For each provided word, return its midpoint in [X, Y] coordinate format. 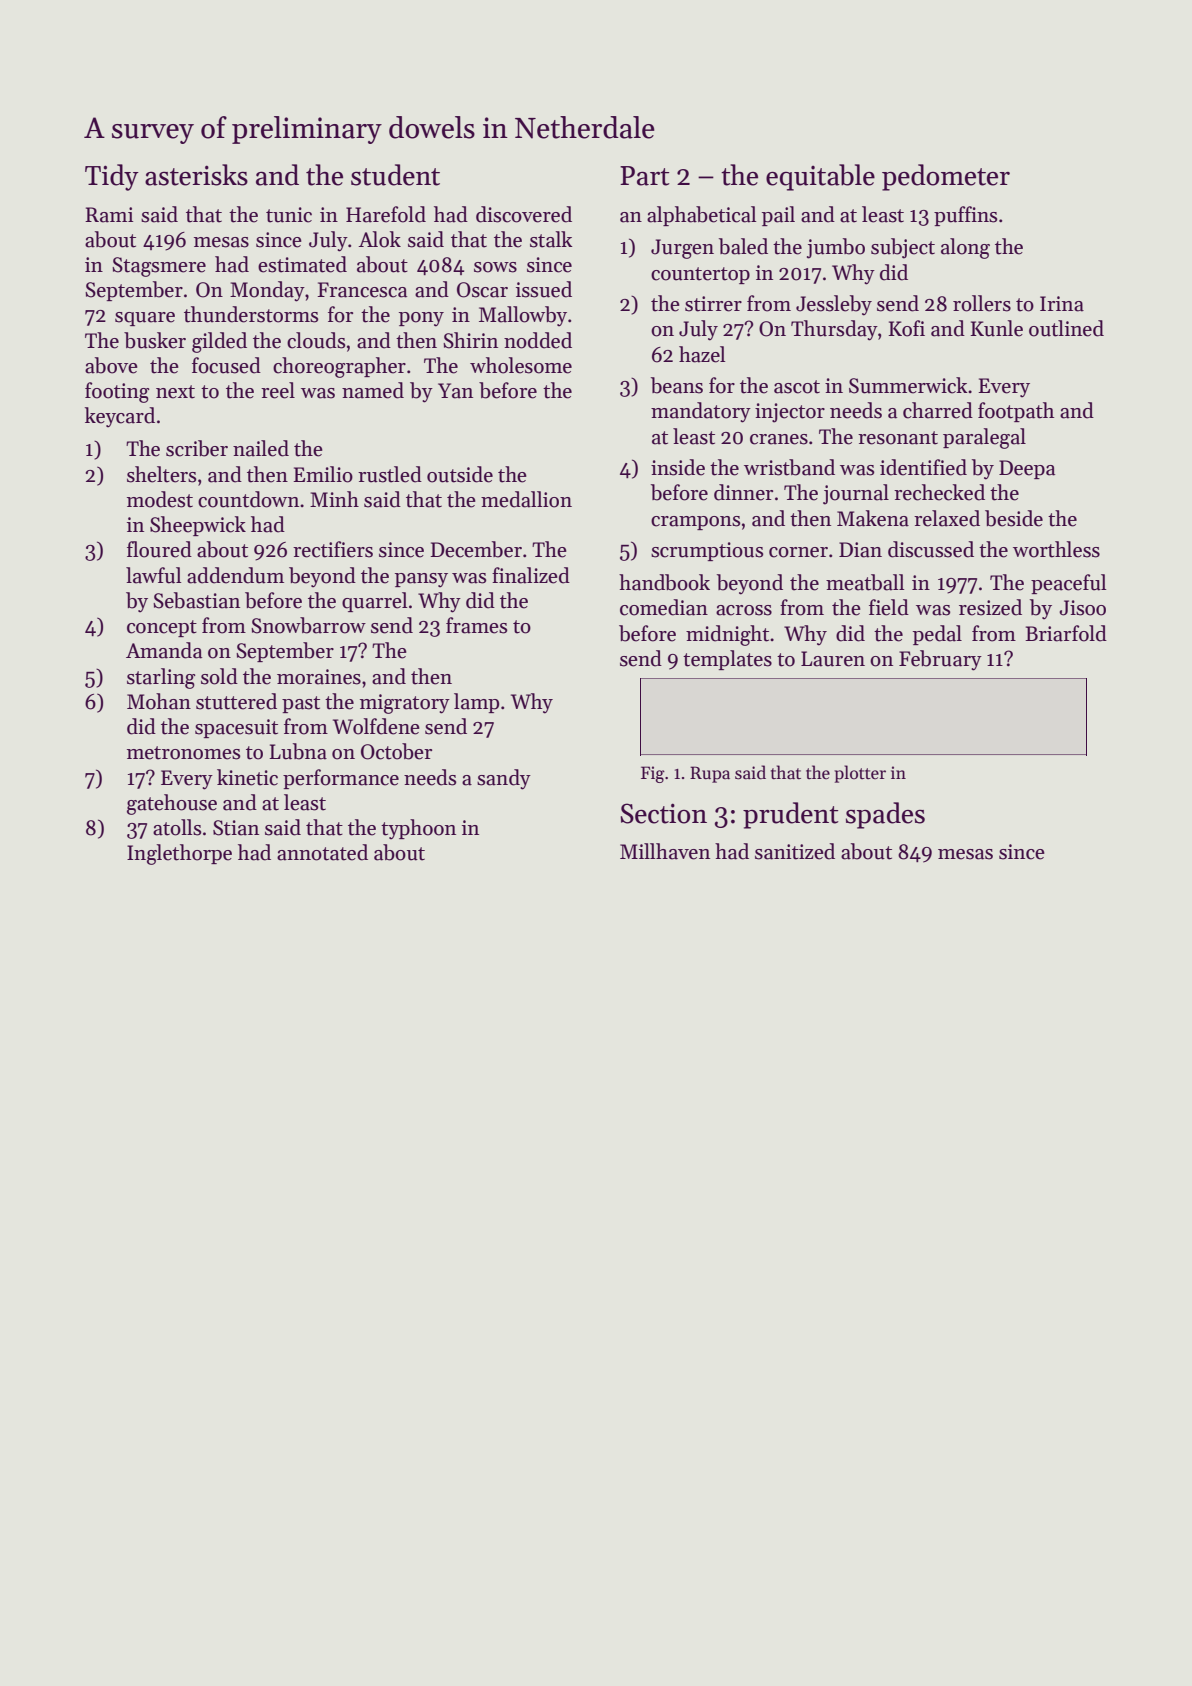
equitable [820, 177]
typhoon [418, 829]
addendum [235, 575]
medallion [526, 499]
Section [663, 813]
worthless [1056, 549]
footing [117, 392]
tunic [289, 215]
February [940, 660]
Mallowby [523, 316]
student [395, 175]
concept [162, 628]
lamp [476, 703]
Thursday [834, 330]
